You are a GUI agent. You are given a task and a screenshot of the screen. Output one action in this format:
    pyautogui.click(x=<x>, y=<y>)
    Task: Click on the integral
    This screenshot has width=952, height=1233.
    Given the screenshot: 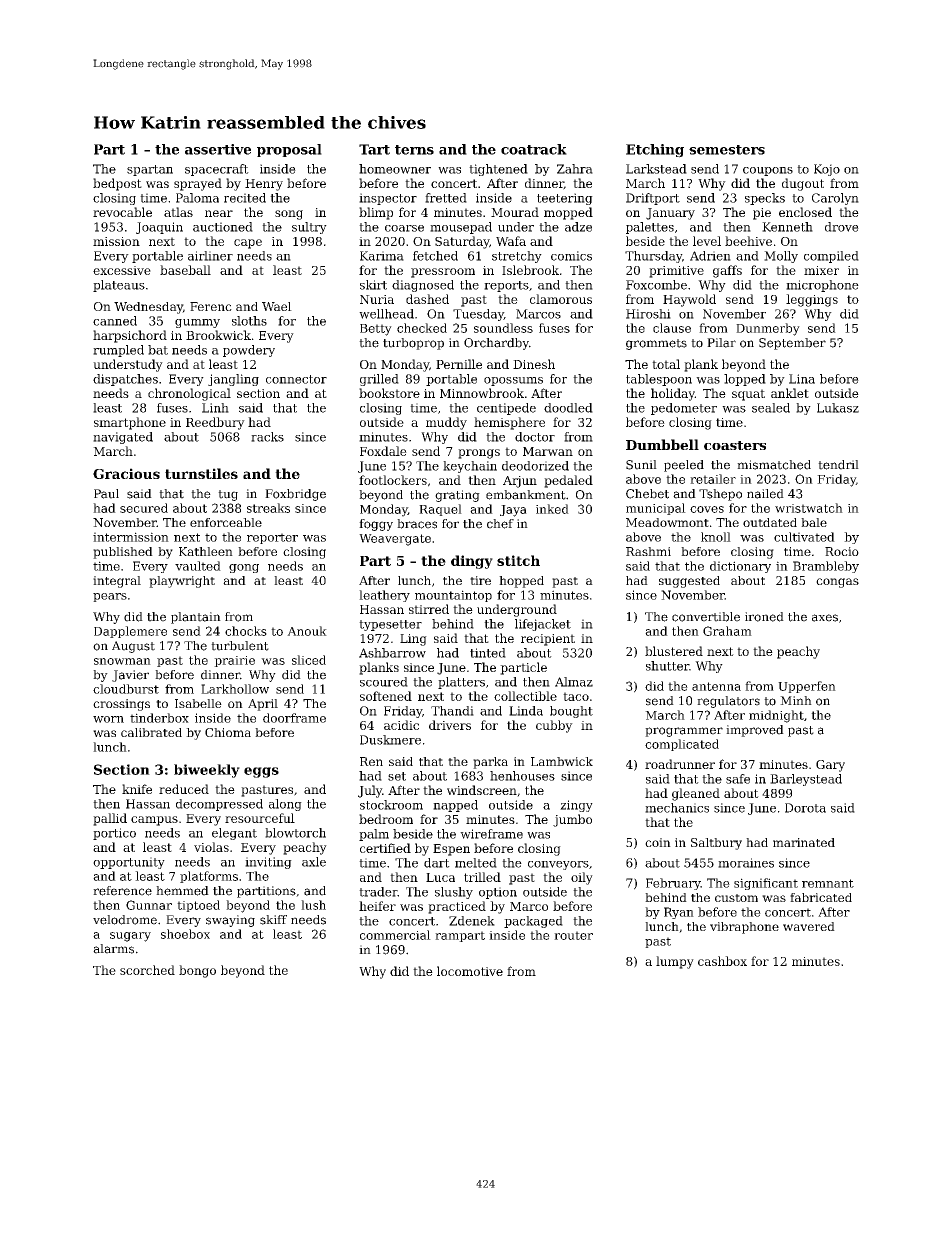 What is the action you would take?
    pyautogui.click(x=117, y=582)
